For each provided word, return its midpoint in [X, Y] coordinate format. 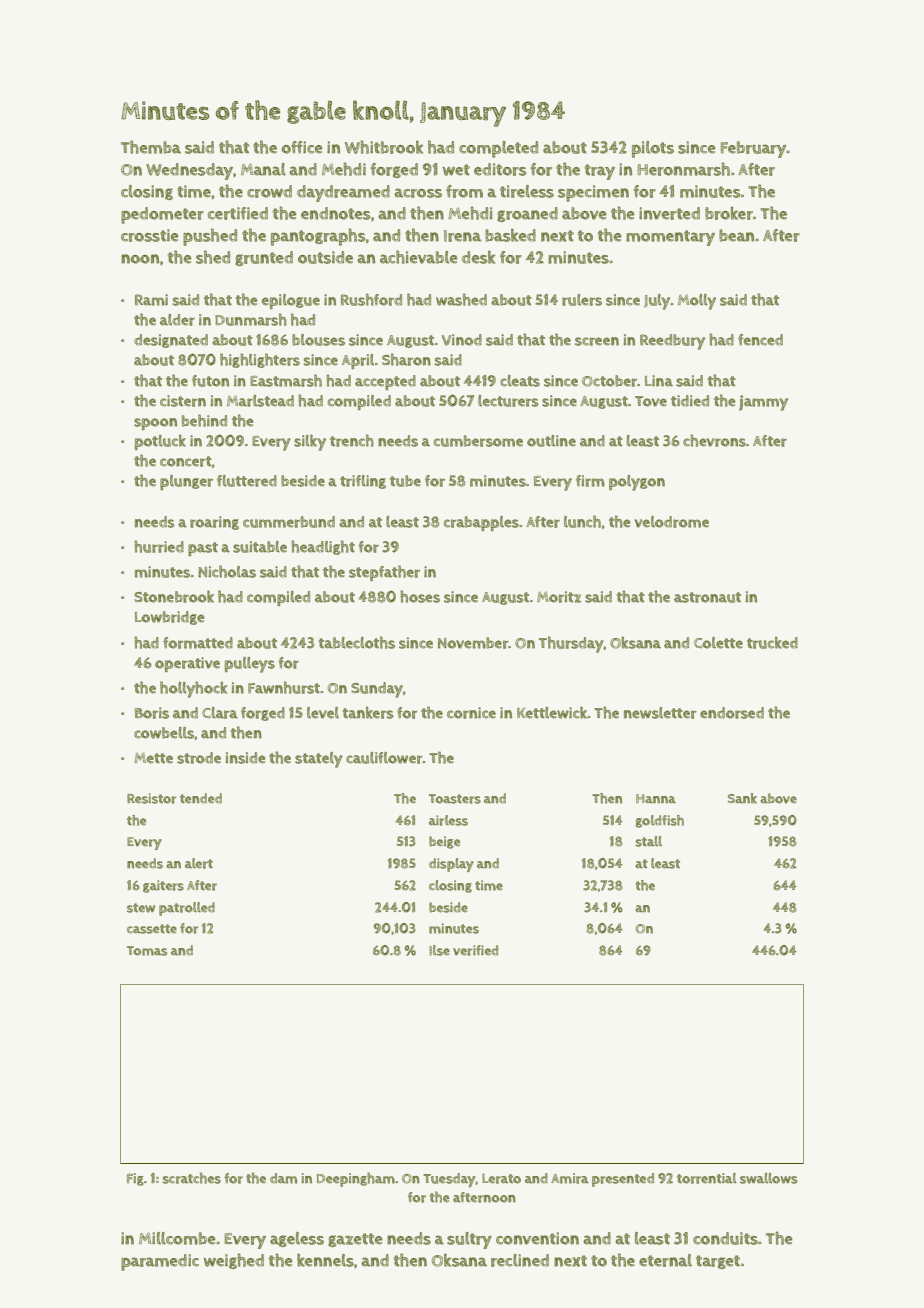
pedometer [162, 215]
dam [283, 1178]
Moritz [559, 597]
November [473, 643]
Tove [651, 401]
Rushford [371, 299]
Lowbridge [170, 618]
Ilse [439, 950]
